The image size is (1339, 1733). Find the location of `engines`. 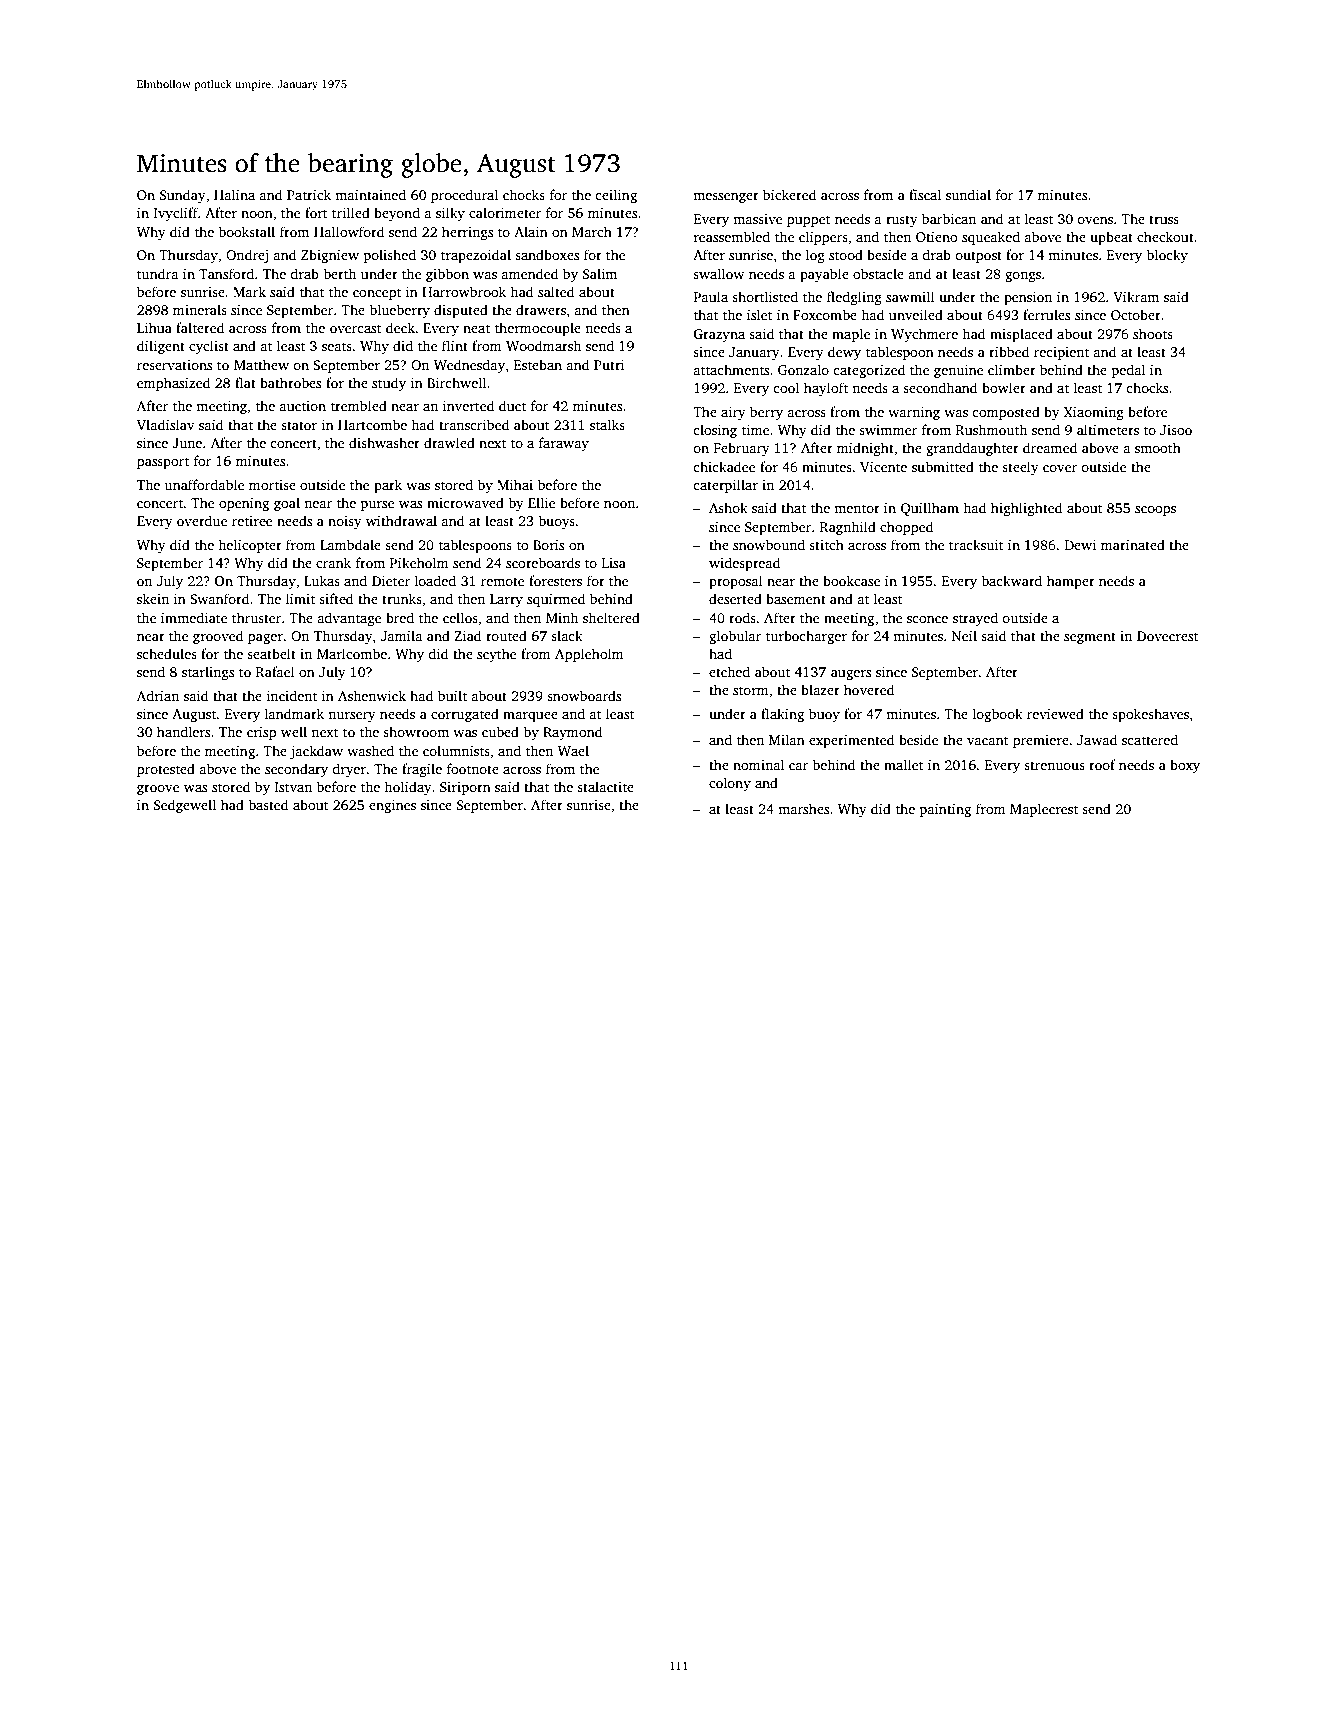

engines is located at coordinates (392, 806).
